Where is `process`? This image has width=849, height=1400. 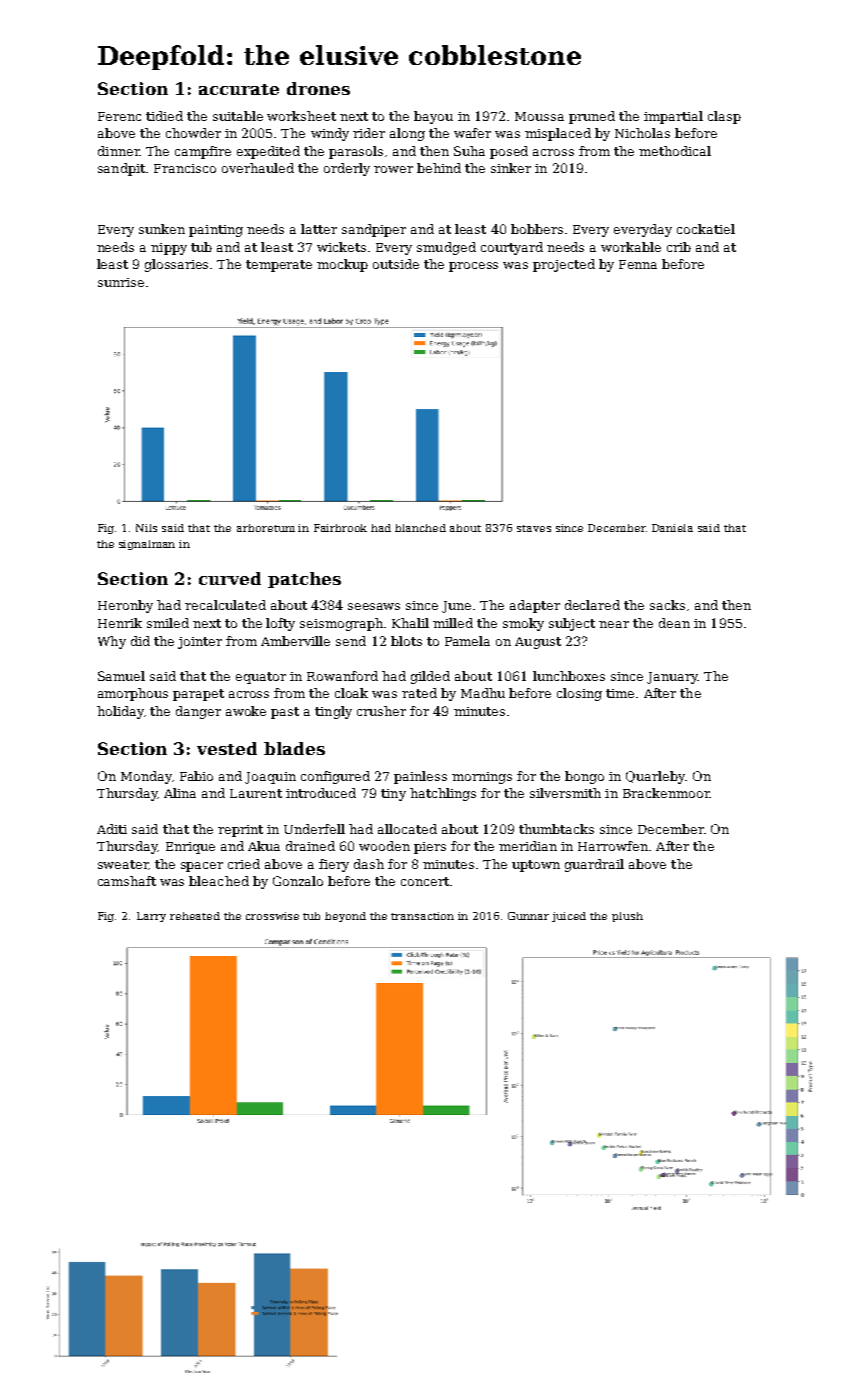 process is located at coordinates (473, 267).
